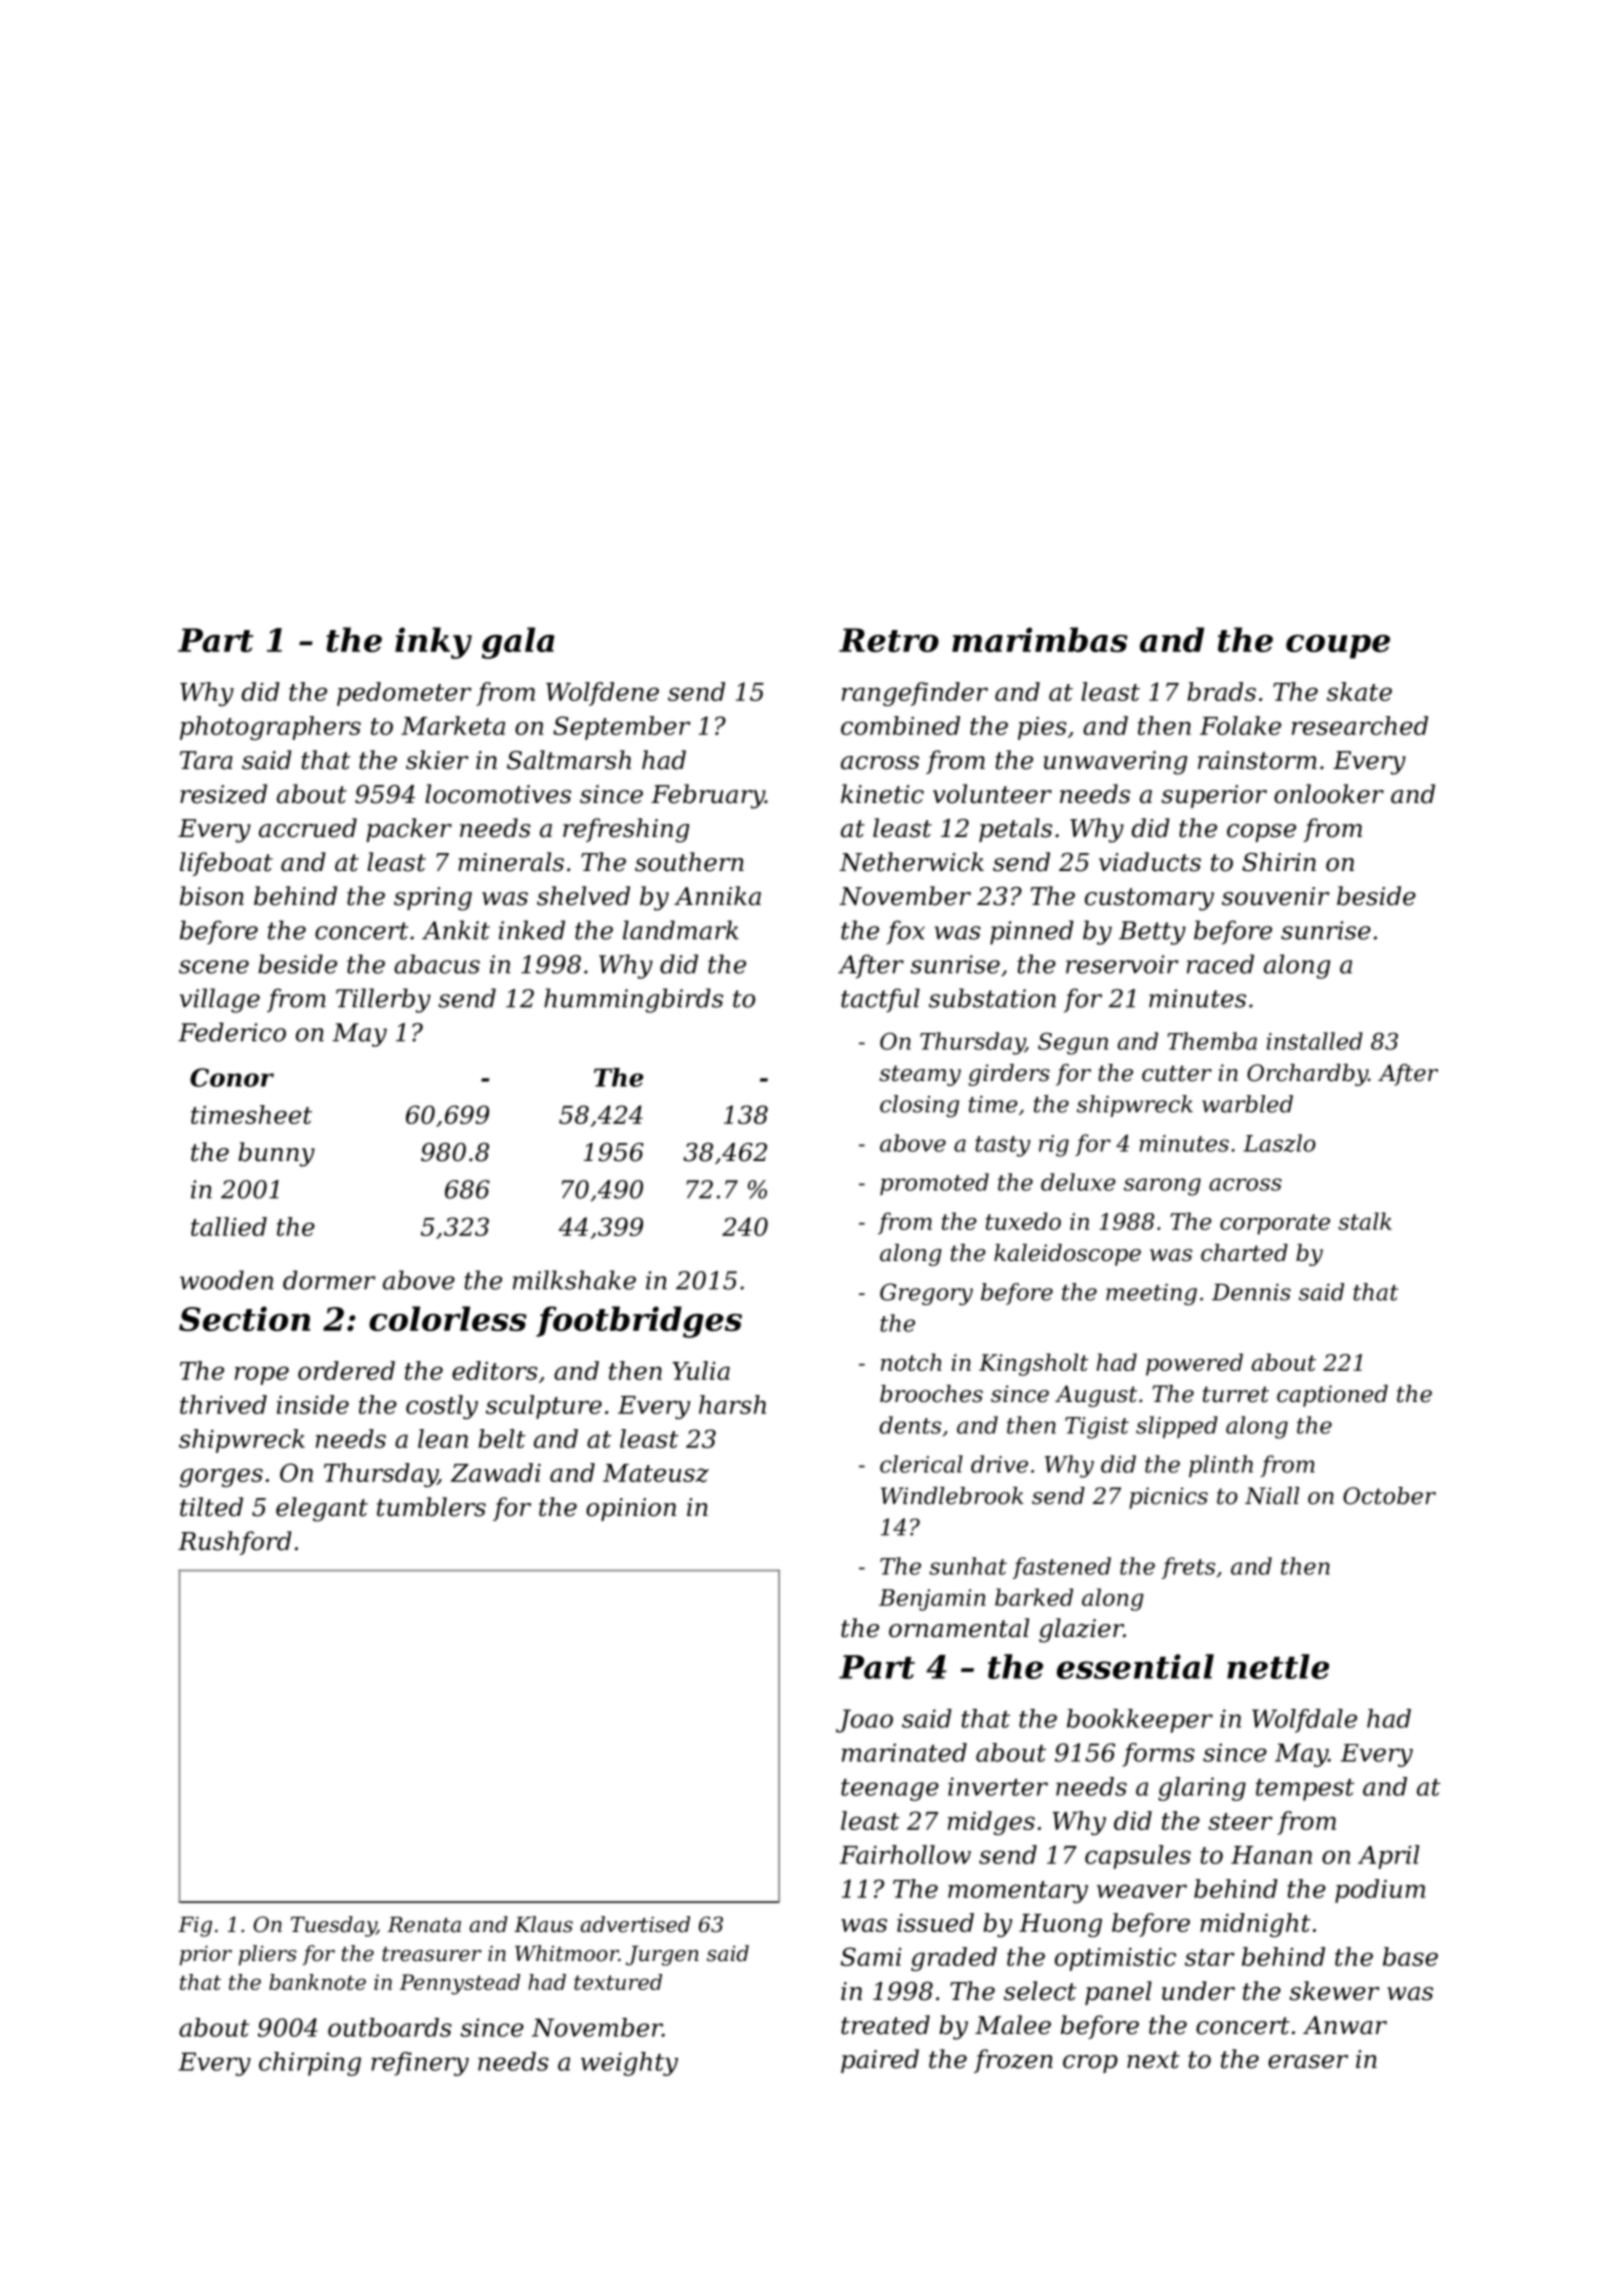 This screenshot has height=2292, width=1620. What do you see at coordinates (954, 1959) in the screenshot?
I see `graded` at bounding box center [954, 1959].
